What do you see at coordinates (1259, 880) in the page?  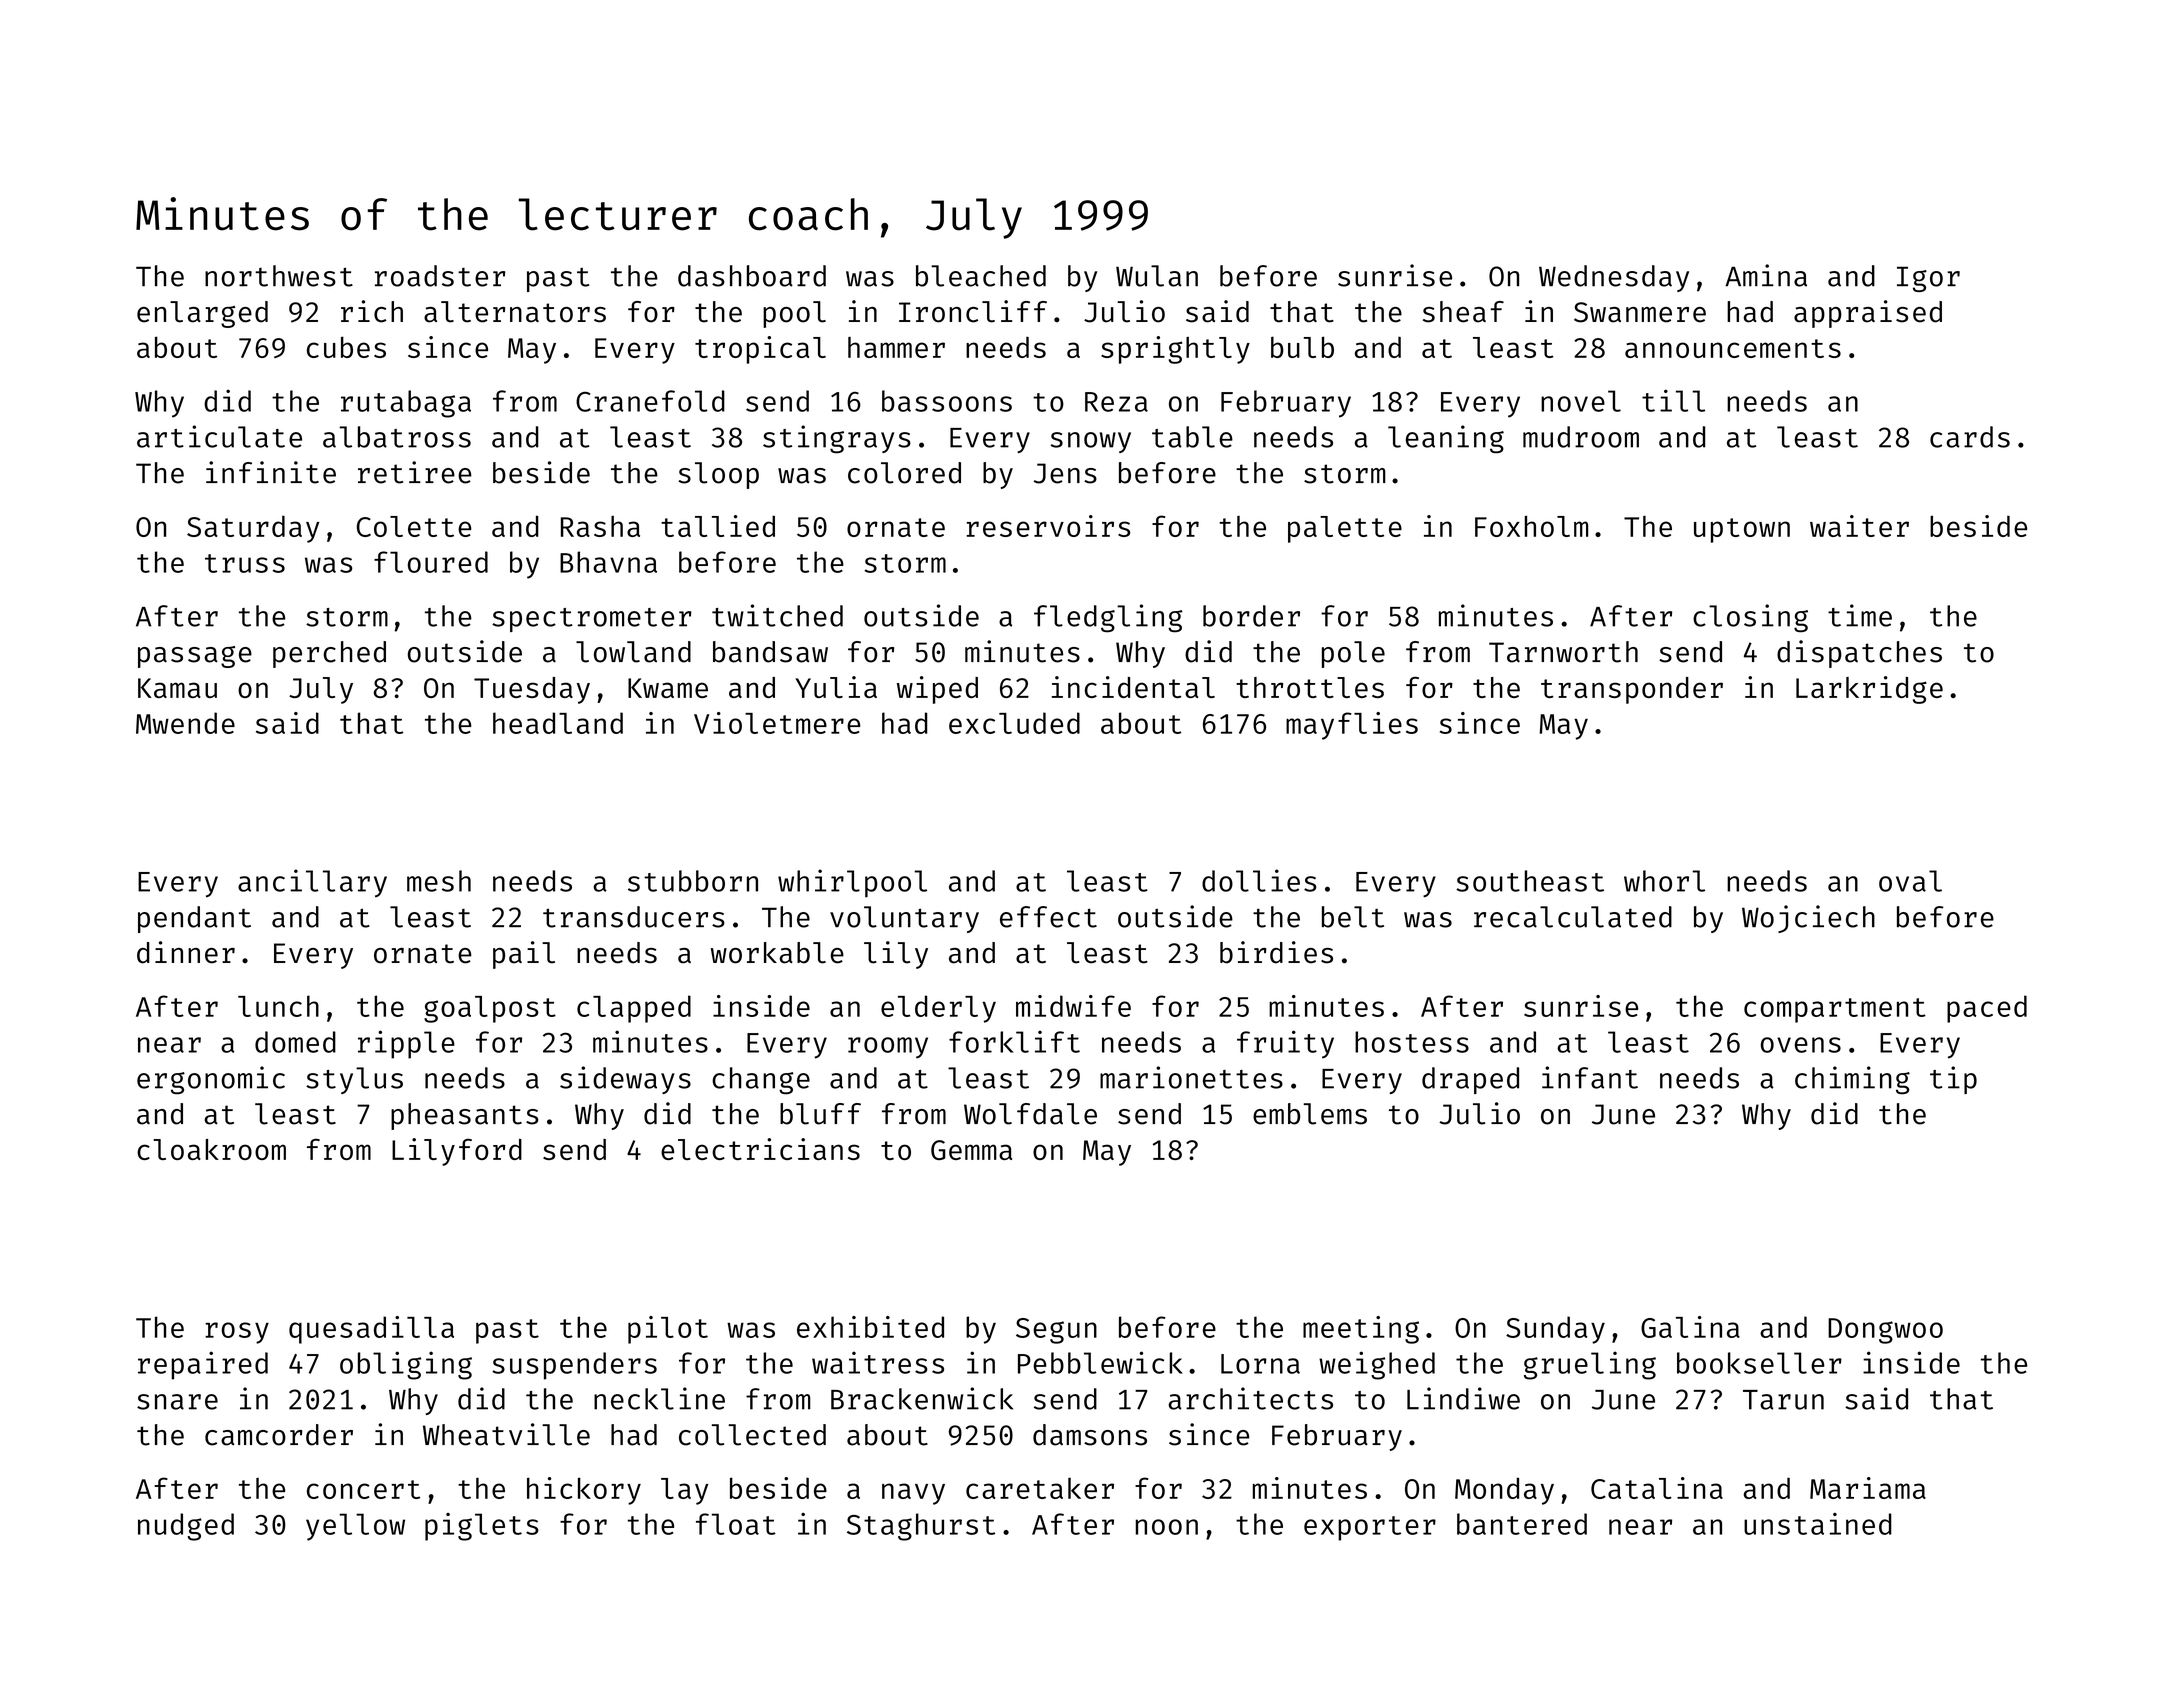 I see `dollies` at bounding box center [1259, 880].
